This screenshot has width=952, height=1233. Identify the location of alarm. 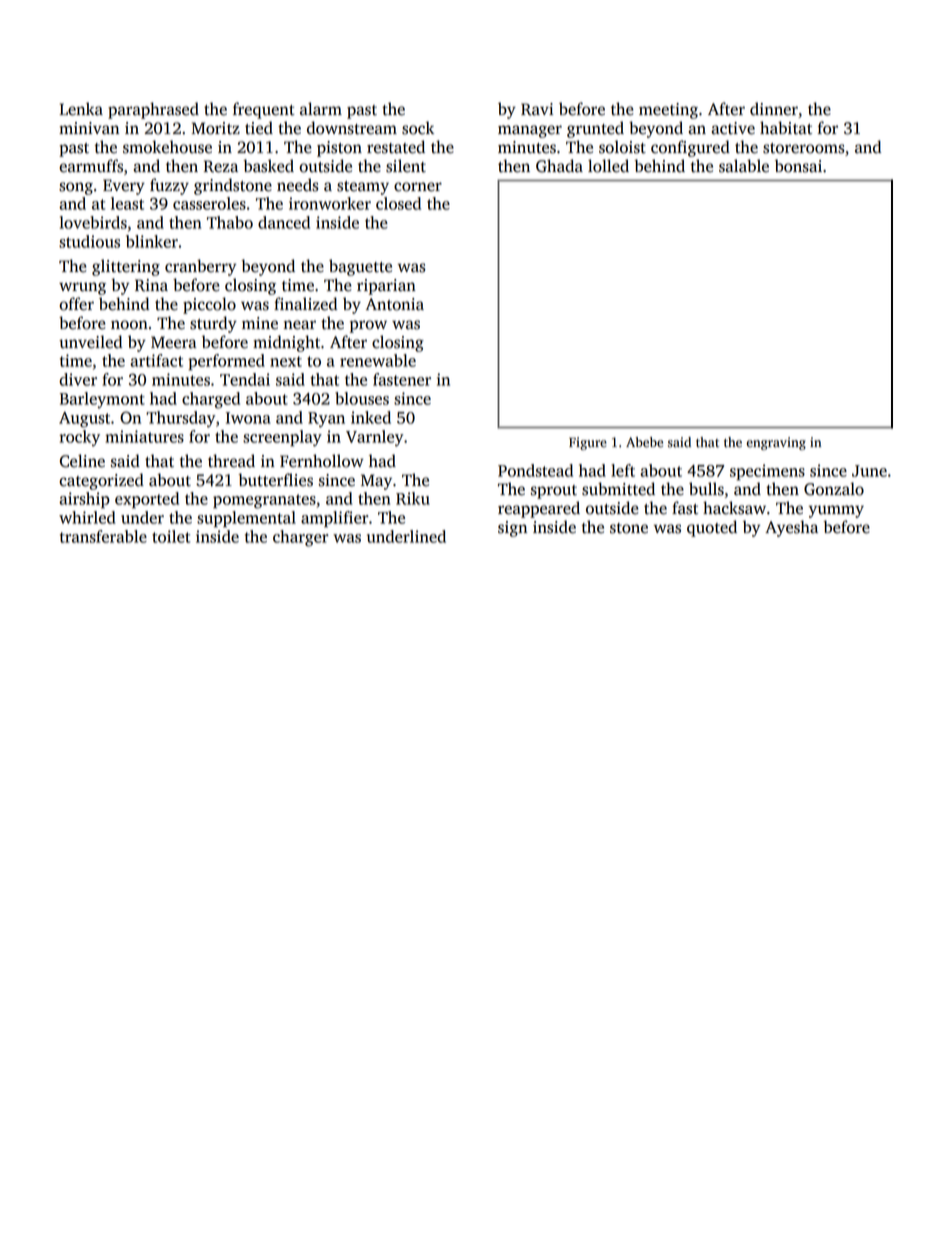
(321, 109).
